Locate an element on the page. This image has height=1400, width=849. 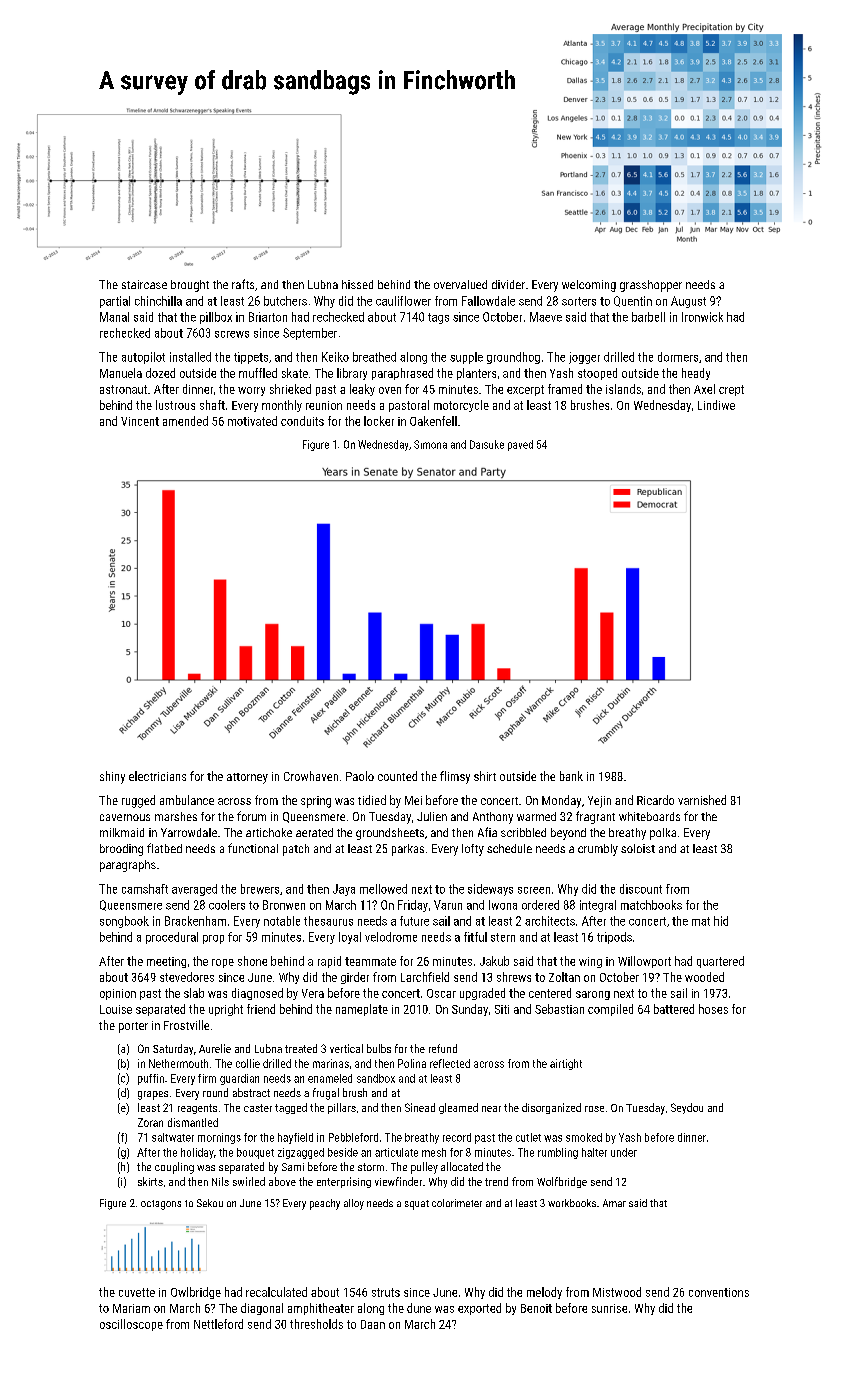
hid is located at coordinates (721, 921).
